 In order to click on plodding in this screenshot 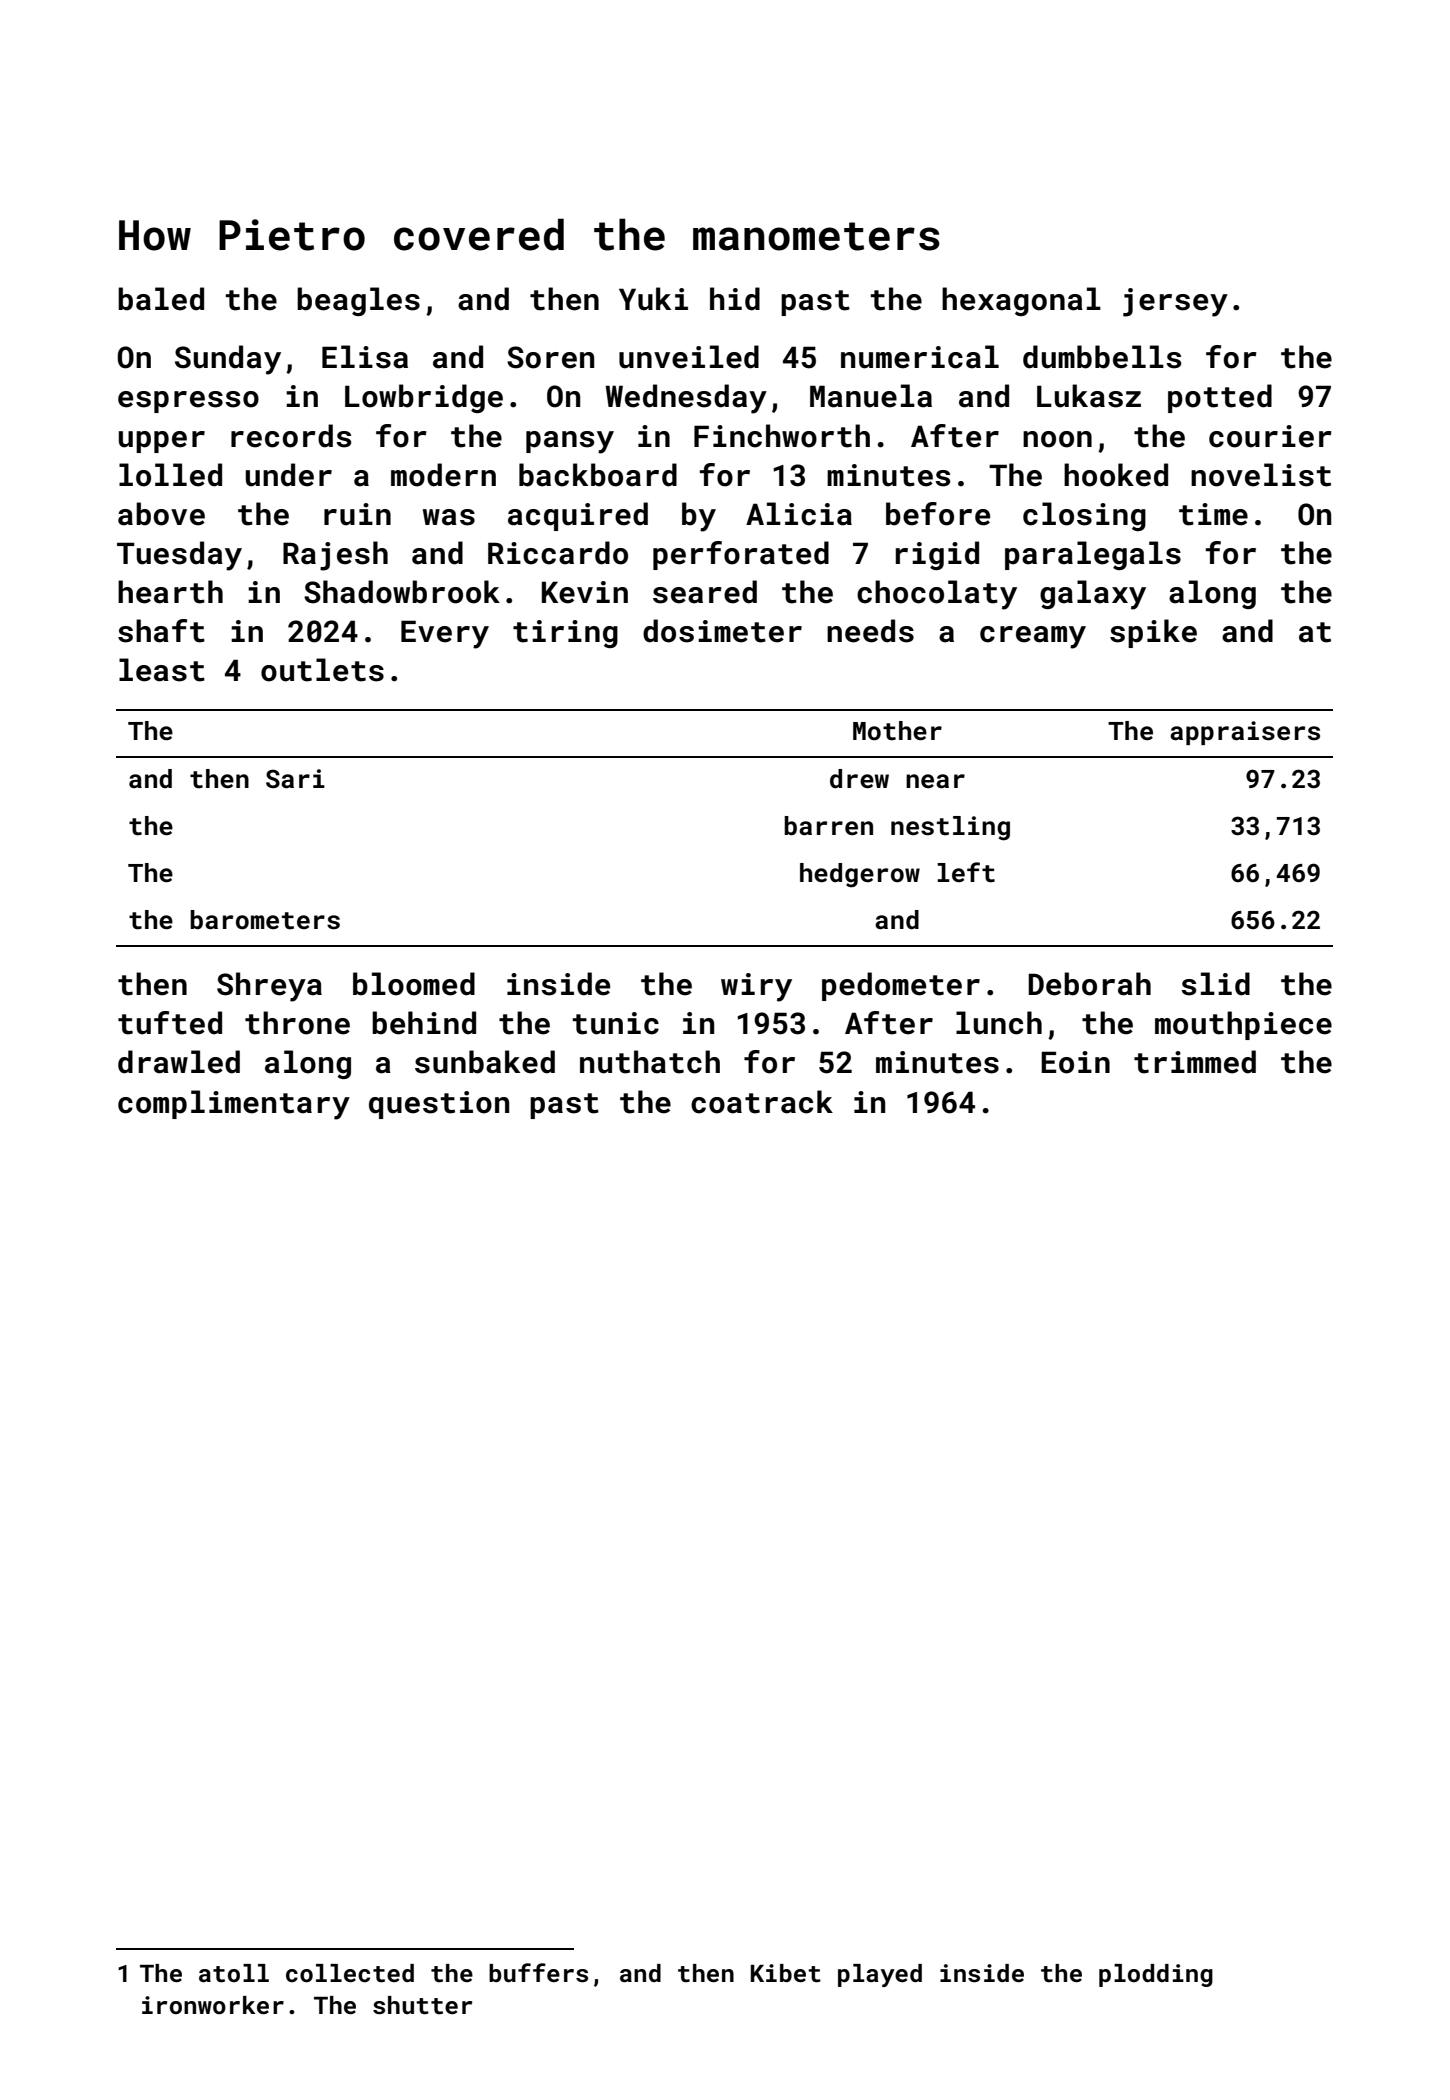, I will do `click(1156, 1975)`.
